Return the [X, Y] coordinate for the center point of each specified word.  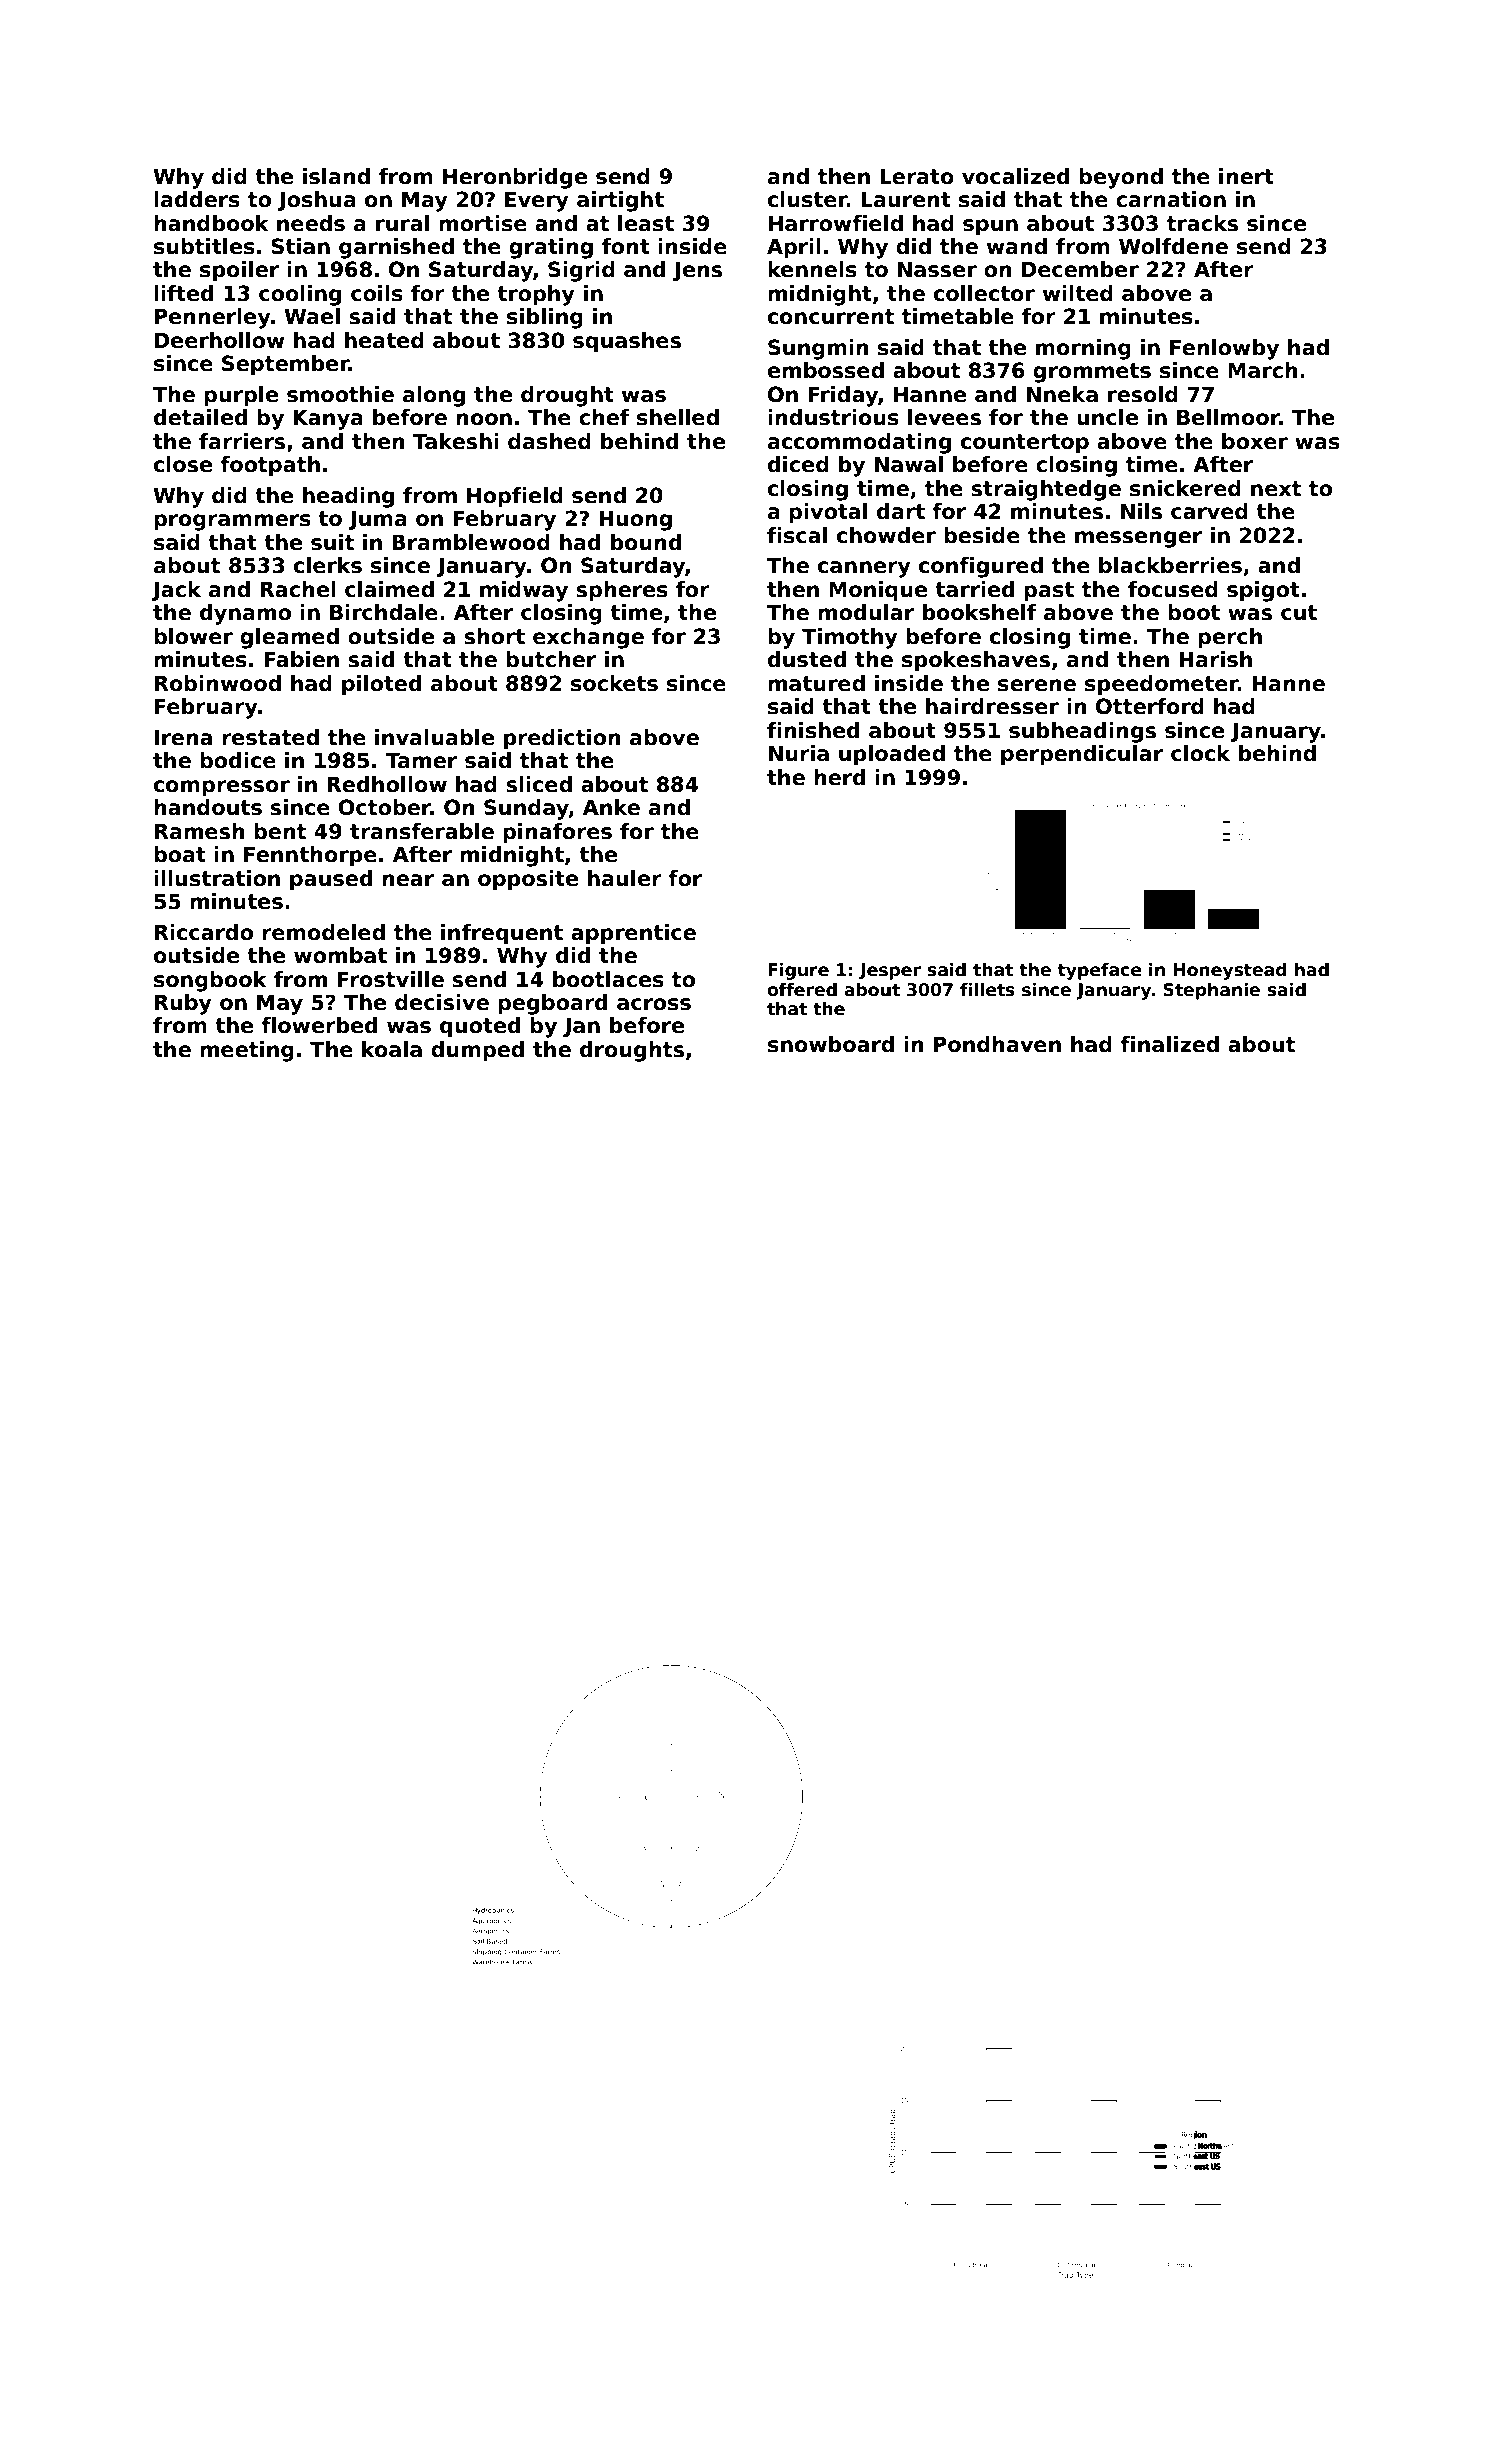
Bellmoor [1228, 417]
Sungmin [818, 349]
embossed [826, 370]
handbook [211, 223]
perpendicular [1082, 755]
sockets [614, 683]
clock [1200, 753]
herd [839, 777]
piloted [381, 685]
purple [241, 396]
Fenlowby [1224, 349]
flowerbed [319, 1025]
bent [280, 831]
